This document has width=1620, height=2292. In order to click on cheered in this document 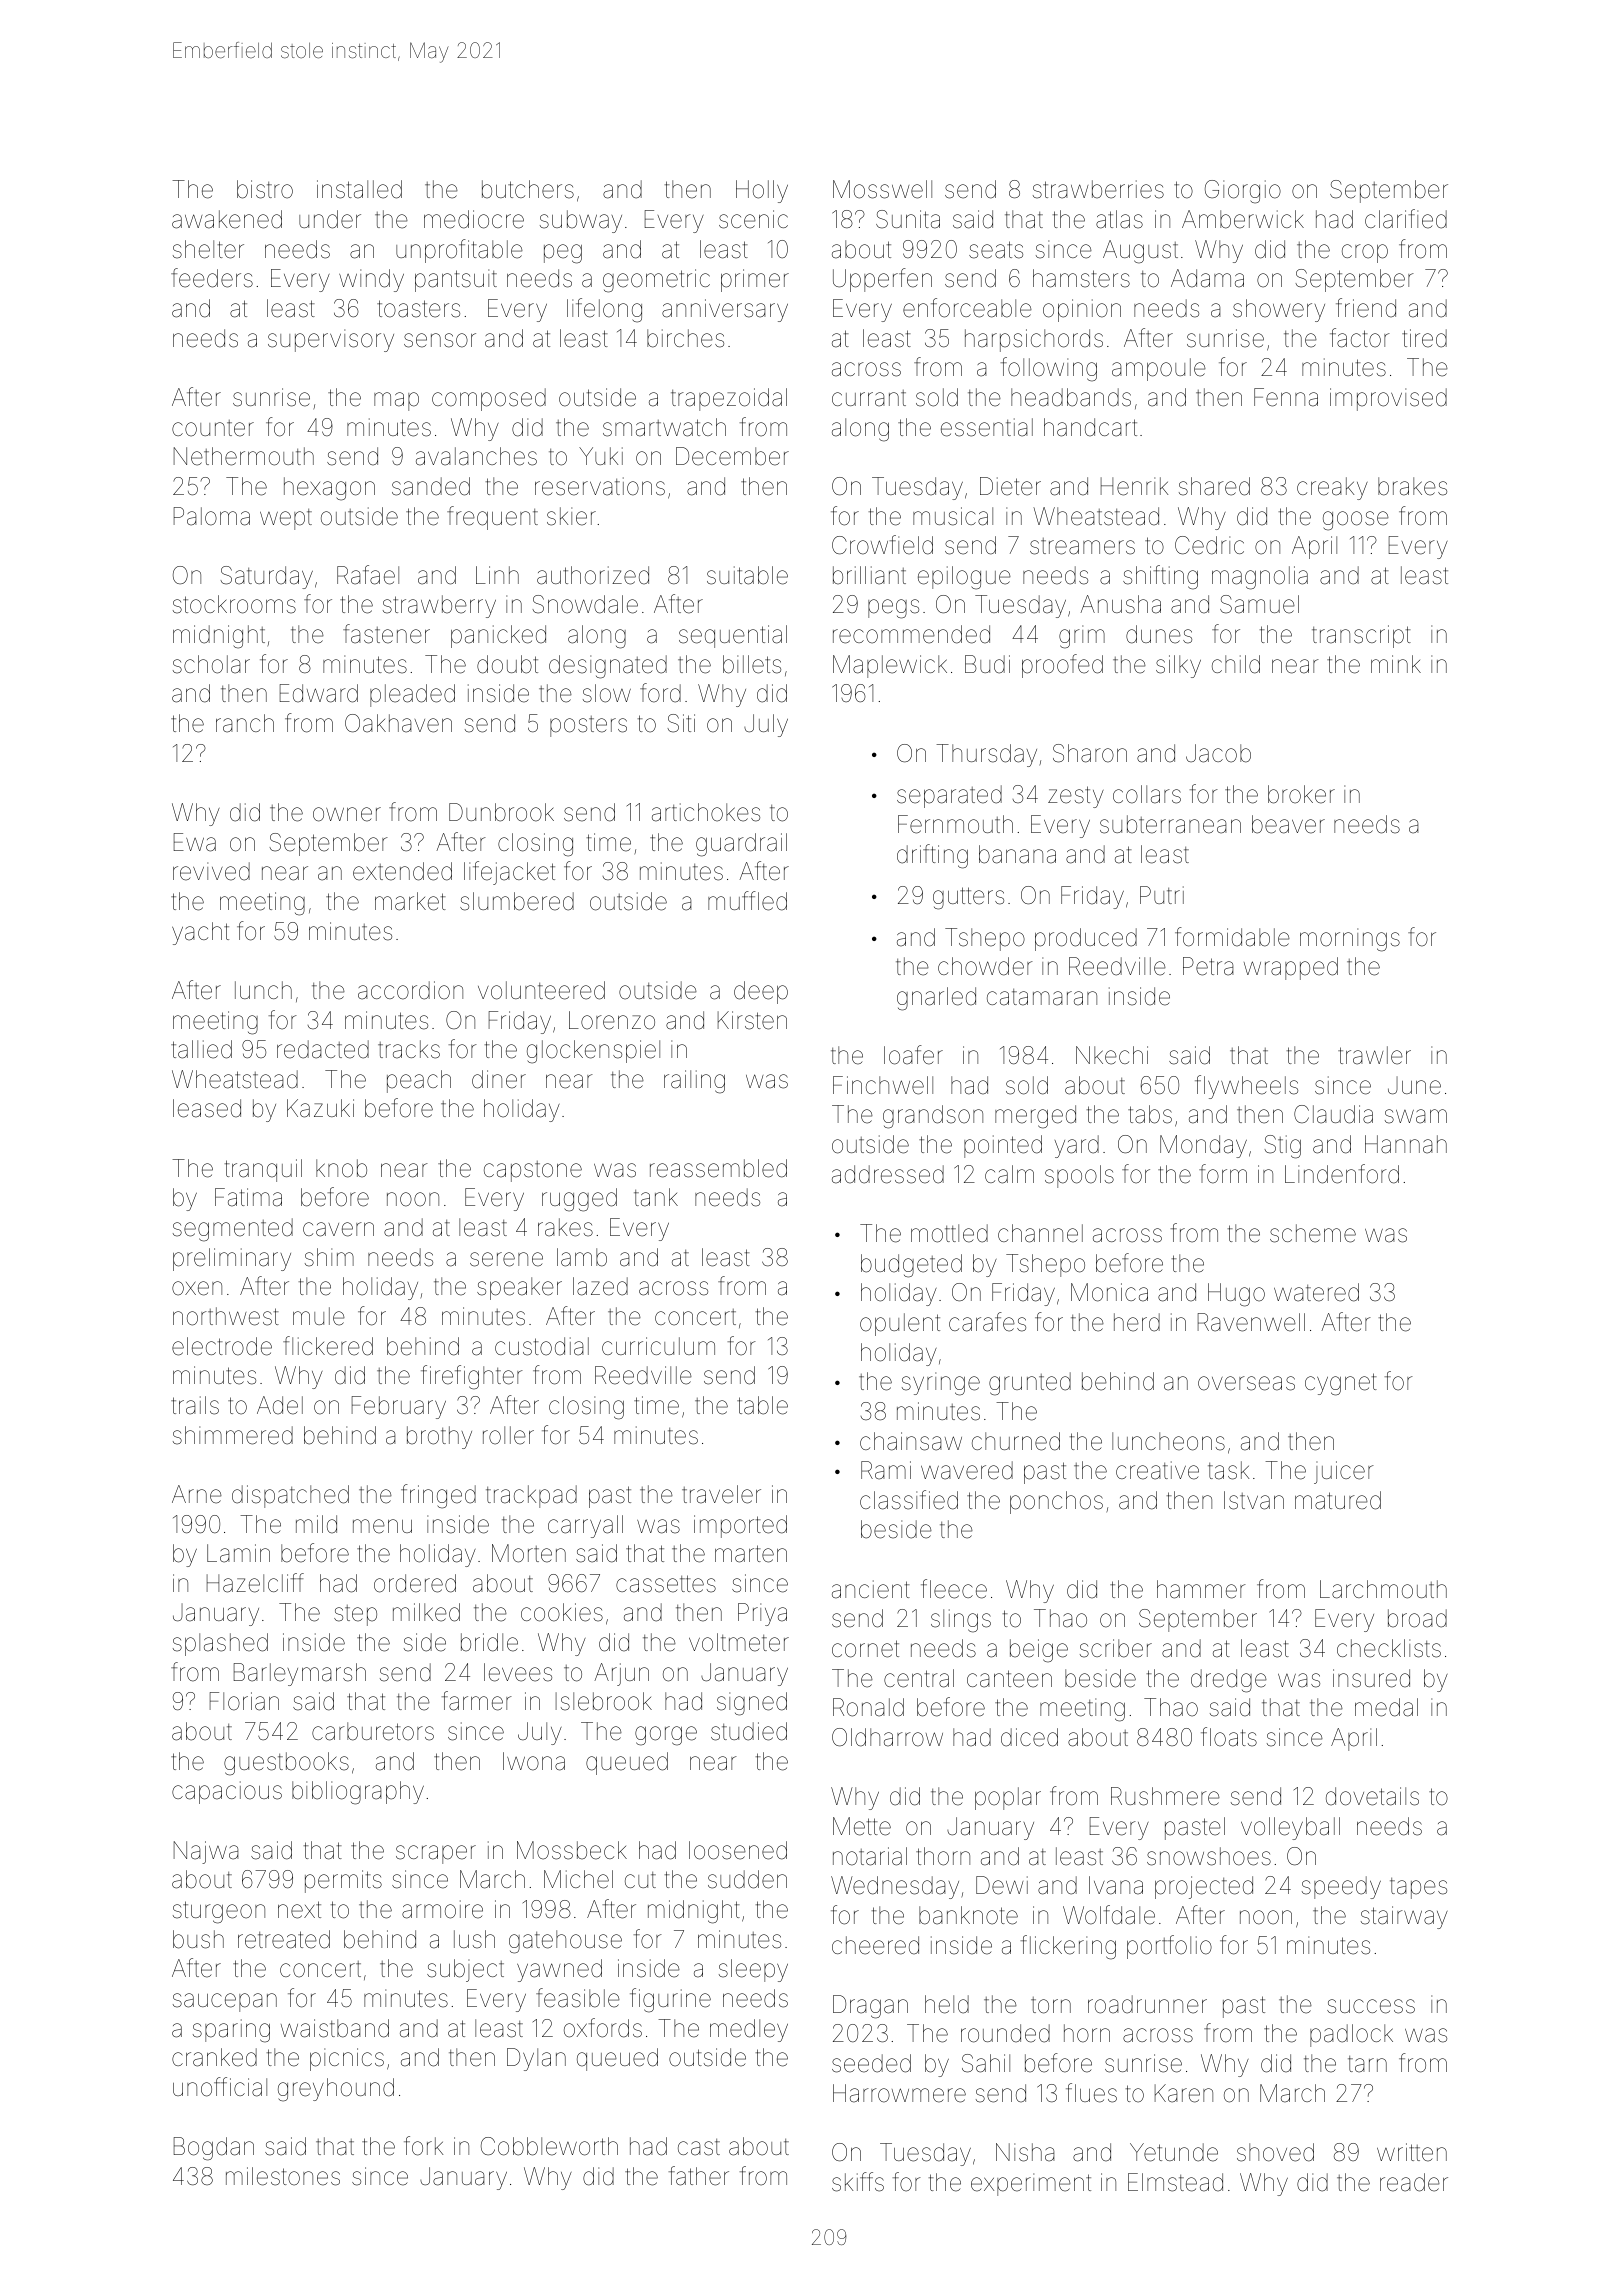, I will do `click(875, 1945)`.
